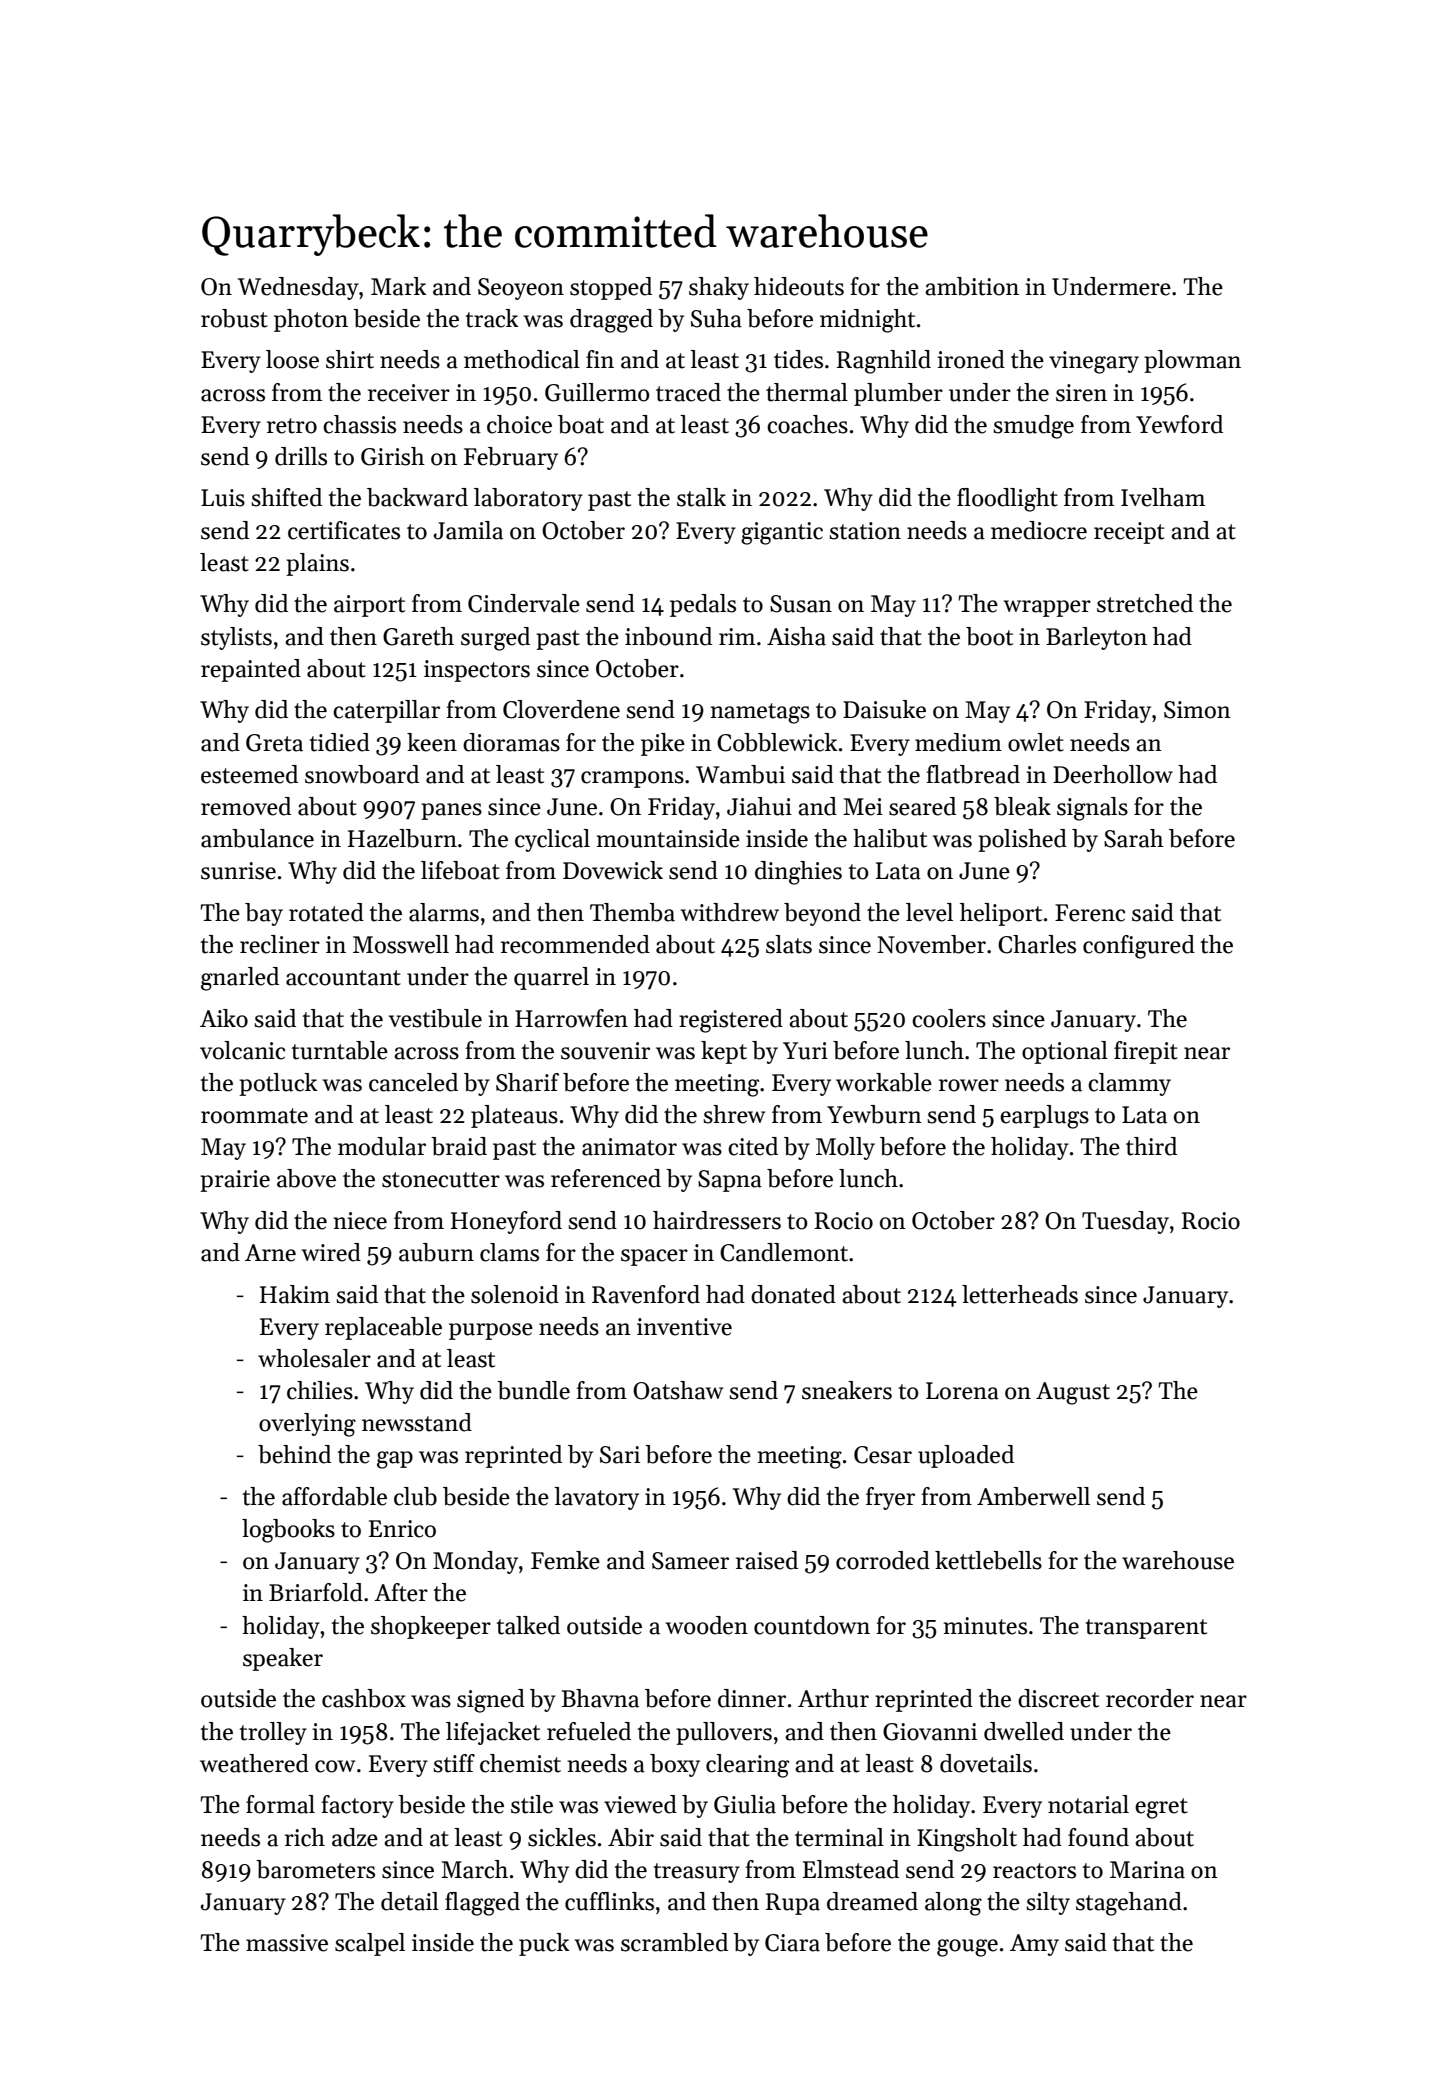 This page has width=1450, height=2100. What do you see at coordinates (435, 1018) in the page?
I see `vestibule` at bounding box center [435, 1018].
